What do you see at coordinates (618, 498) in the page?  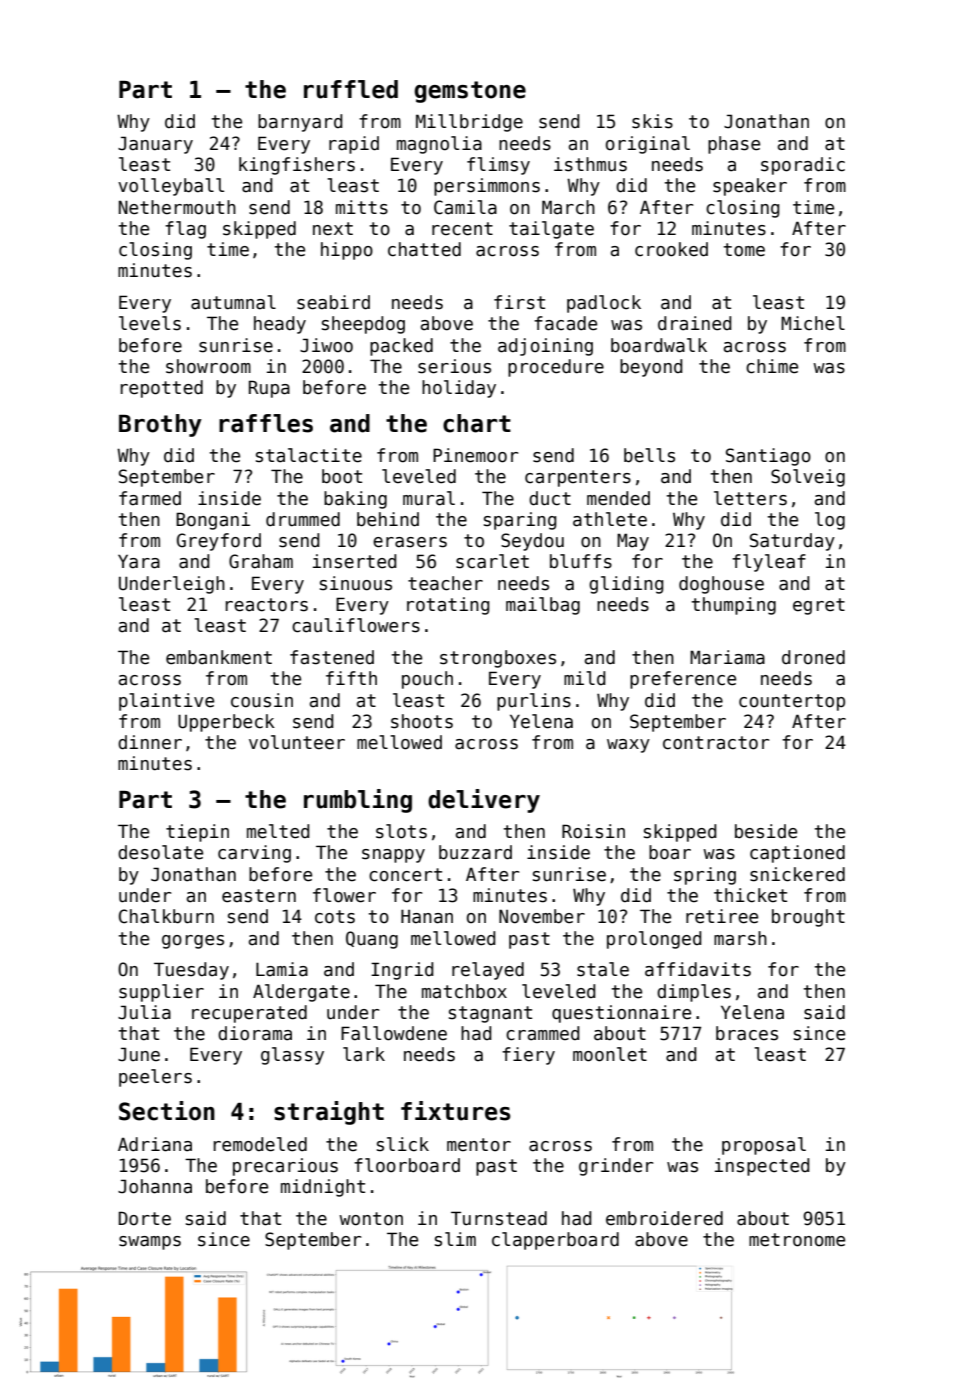 I see `mended` at bounding box center [618, 498].
